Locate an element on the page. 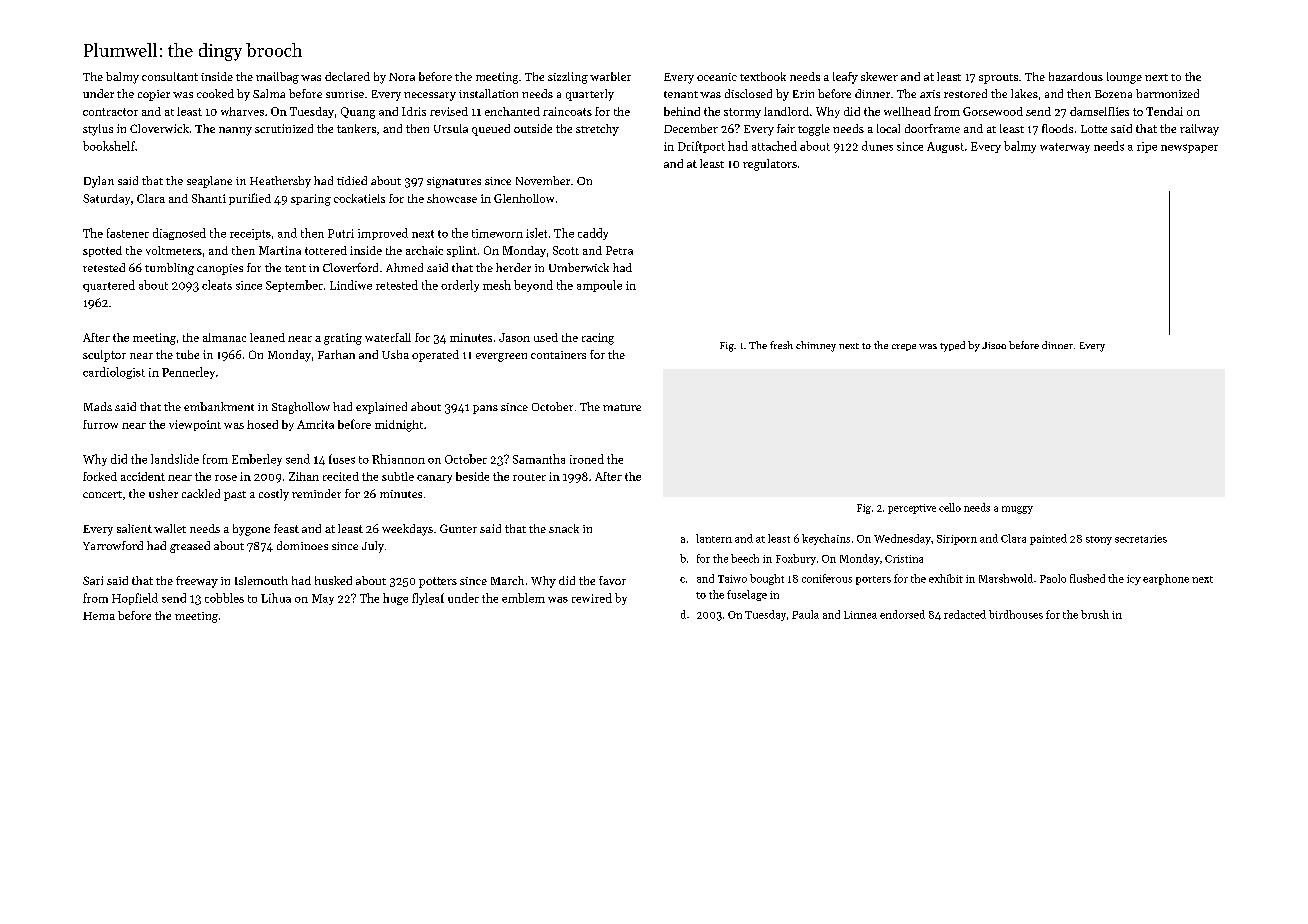 The image size is (1308, 924). Pennerley is located at coordinates (188, 373).
